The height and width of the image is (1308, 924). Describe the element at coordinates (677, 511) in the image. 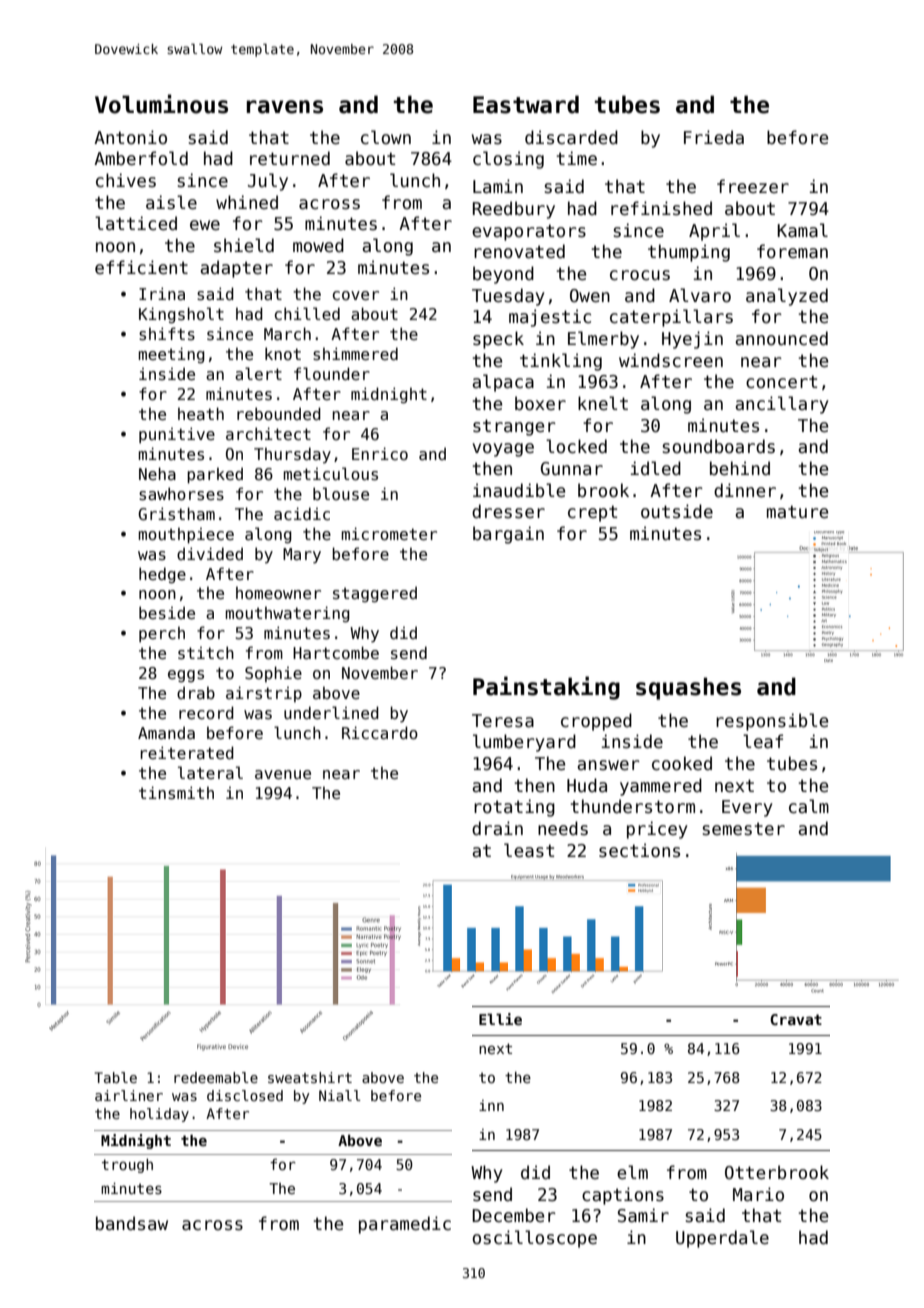

I see `outside` at that location.
